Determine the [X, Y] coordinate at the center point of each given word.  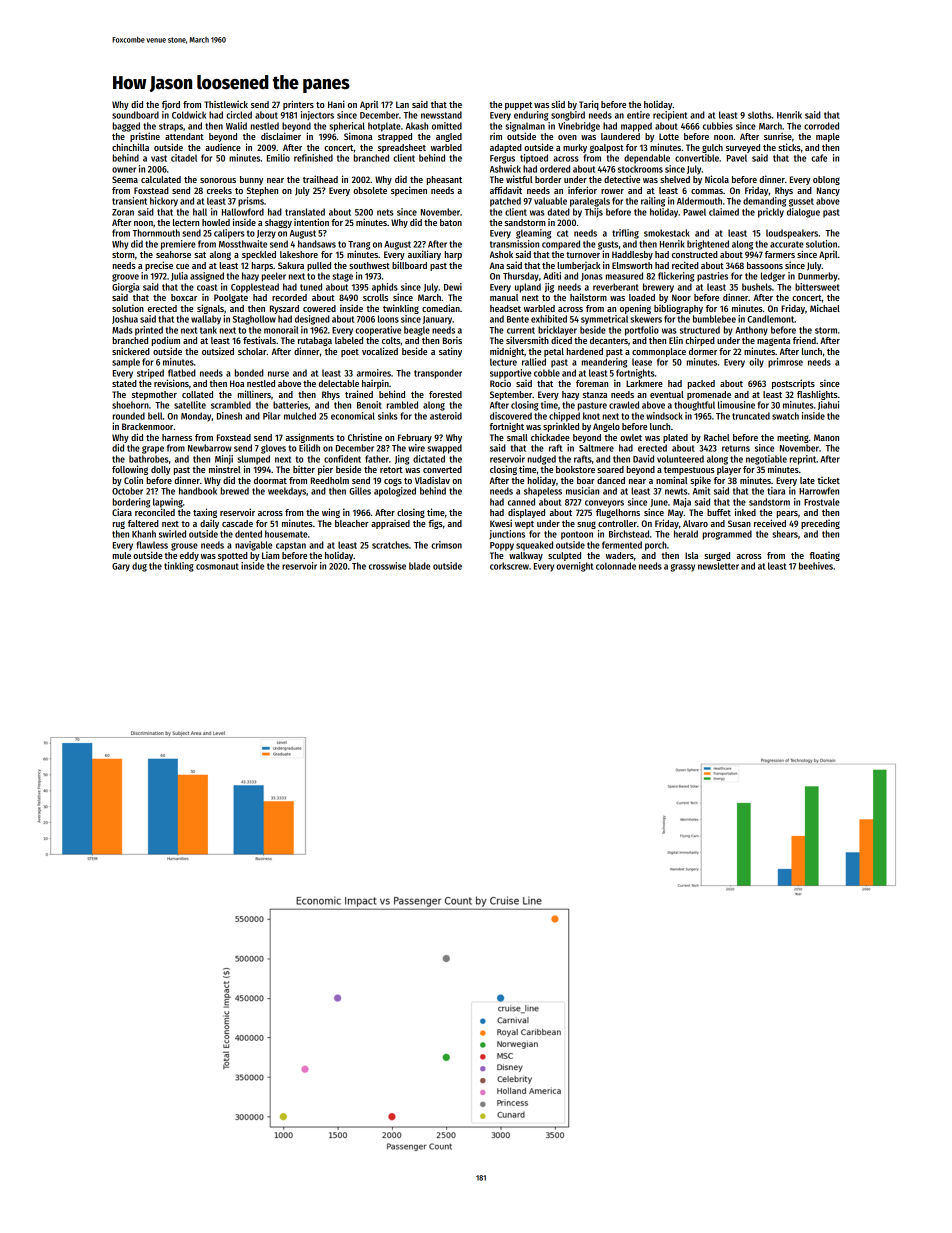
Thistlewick [226, 104]
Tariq [589, 105]
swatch [785, 416]
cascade [237, 523]
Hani [336, 104]
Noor [681, 297]
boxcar [184, 297]
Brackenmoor [147, 426]
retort [391, 470]
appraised [390, 524]
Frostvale [822, 502]
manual [504, 297]
